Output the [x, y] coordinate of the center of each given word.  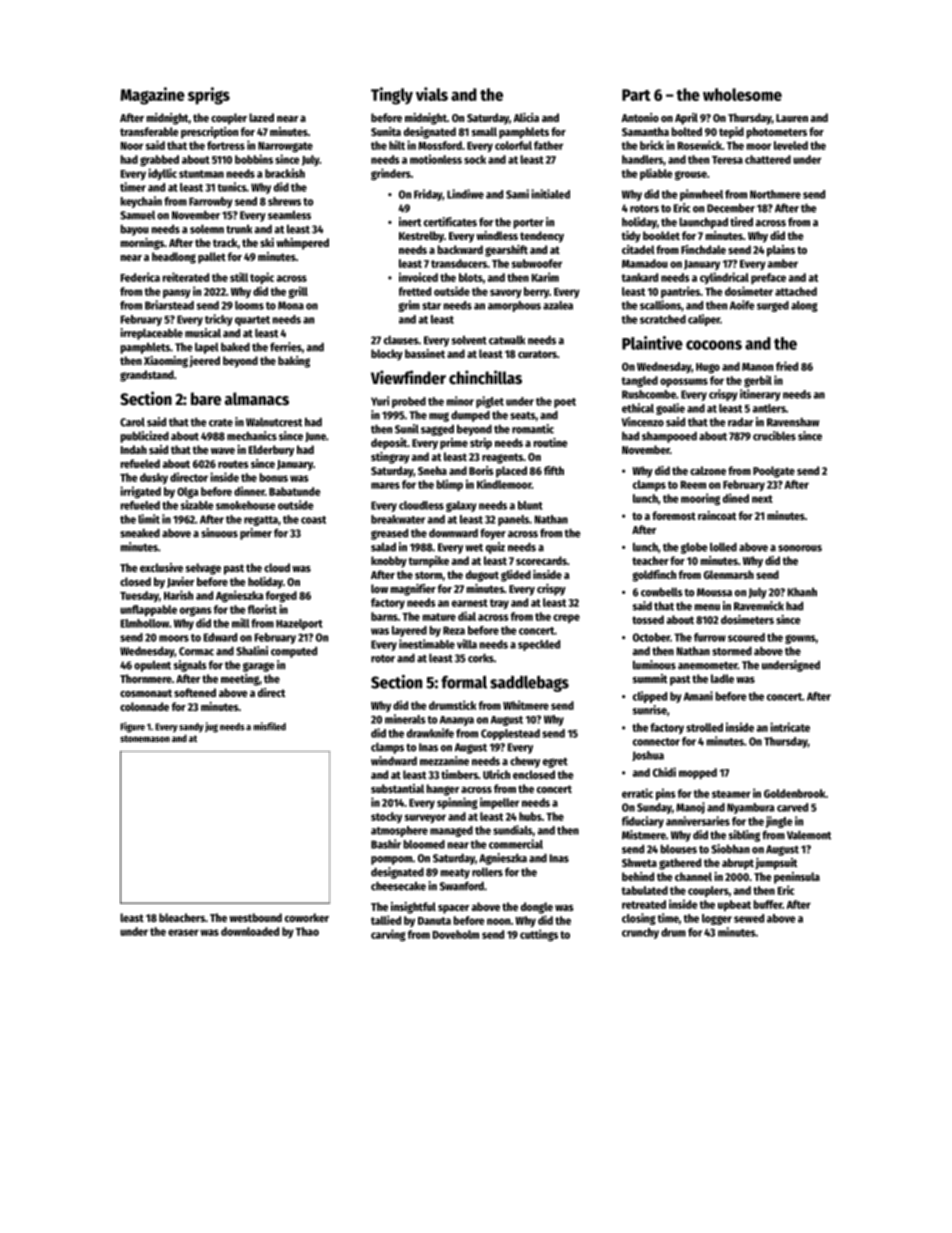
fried [787, 366]
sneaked [140, 533]
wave [223, 451]
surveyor [425, 818]
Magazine [152, 96]
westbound [255, 917]
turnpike [428, 562]
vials [432, 94]
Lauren [792, 118]
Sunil [407, 429]
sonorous [800, 548]
